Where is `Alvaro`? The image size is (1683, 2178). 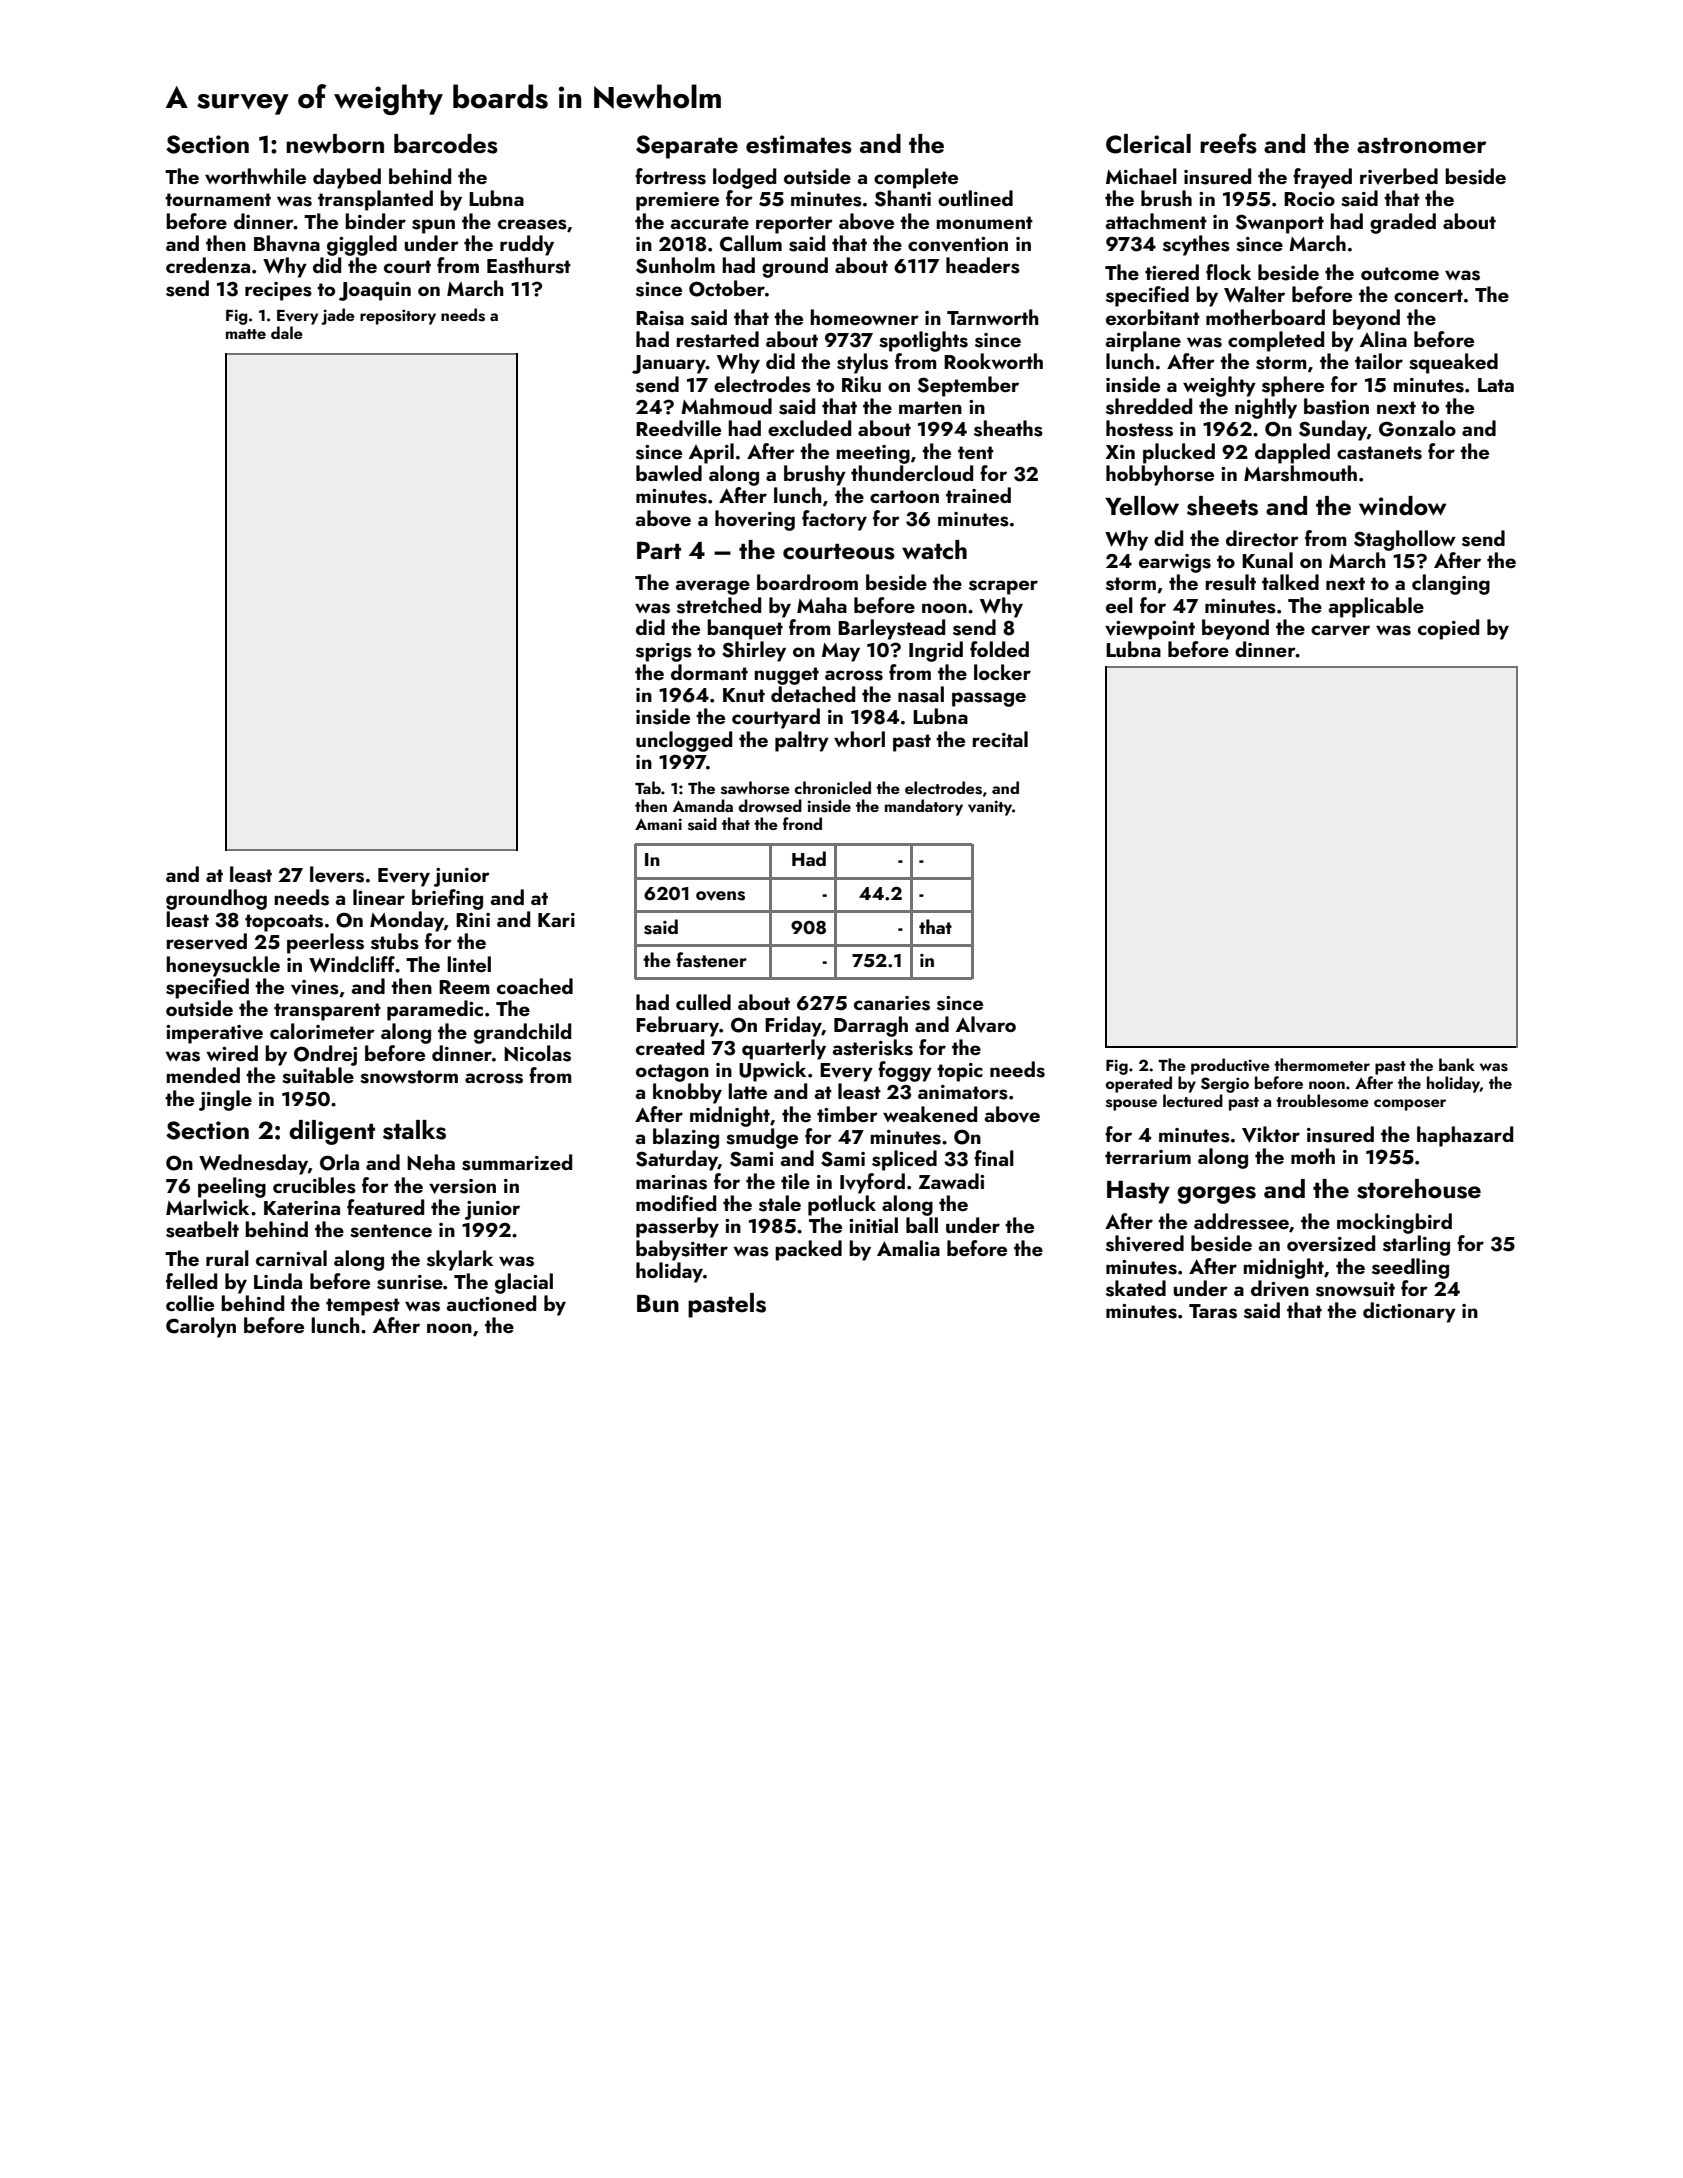 Alvaro is located at coordinates (986, 1024).
